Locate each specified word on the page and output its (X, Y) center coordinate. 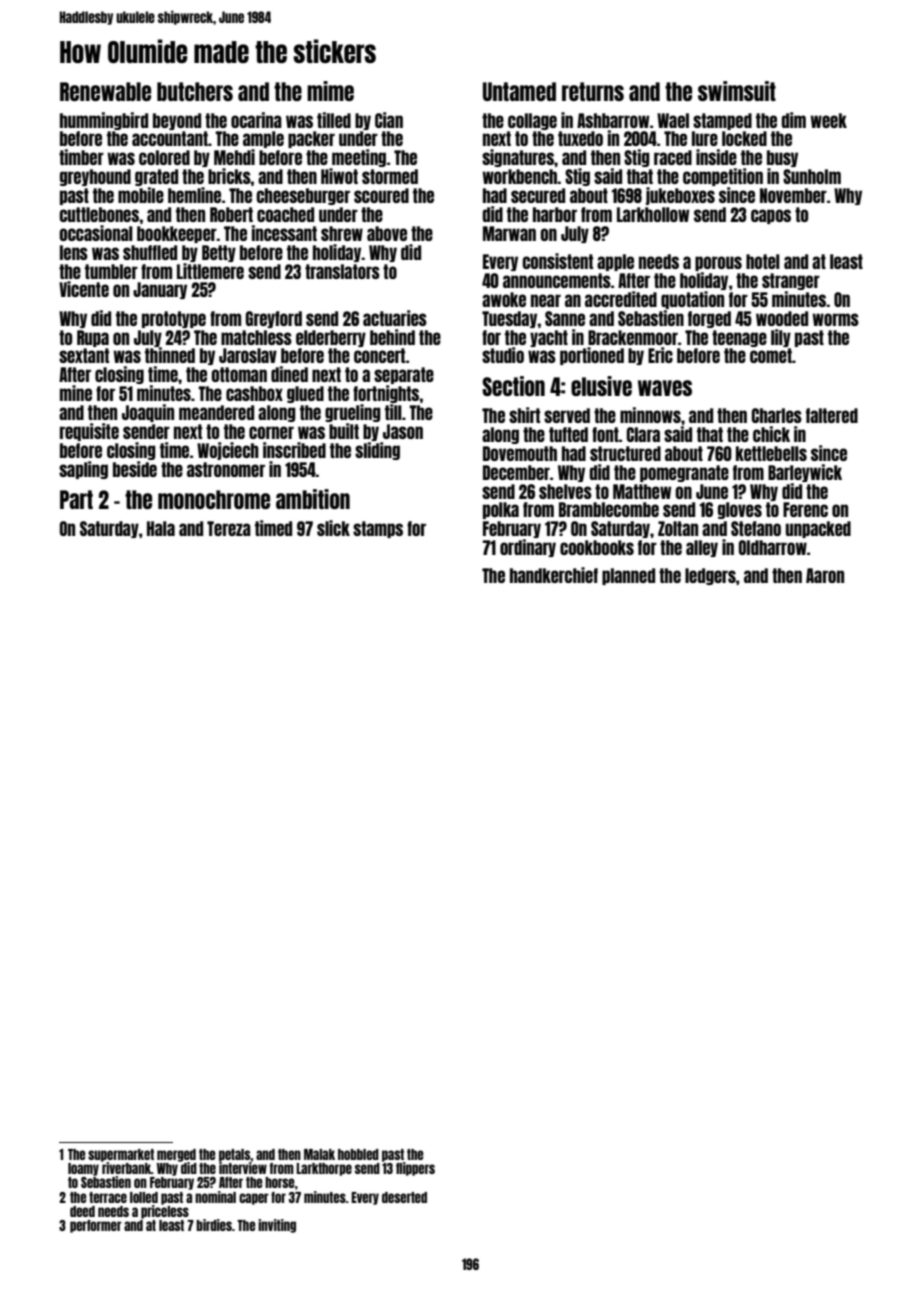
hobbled (358, 1154)
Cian (389, 120)
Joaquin (148, 413)
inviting (277, 1226)
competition (723, 177)
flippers (415, 1169)
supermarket (121, 1155)
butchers (195, 91)
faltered (832, 415)
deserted (404, 1197)
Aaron (825, 575)
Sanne (565, 318)
